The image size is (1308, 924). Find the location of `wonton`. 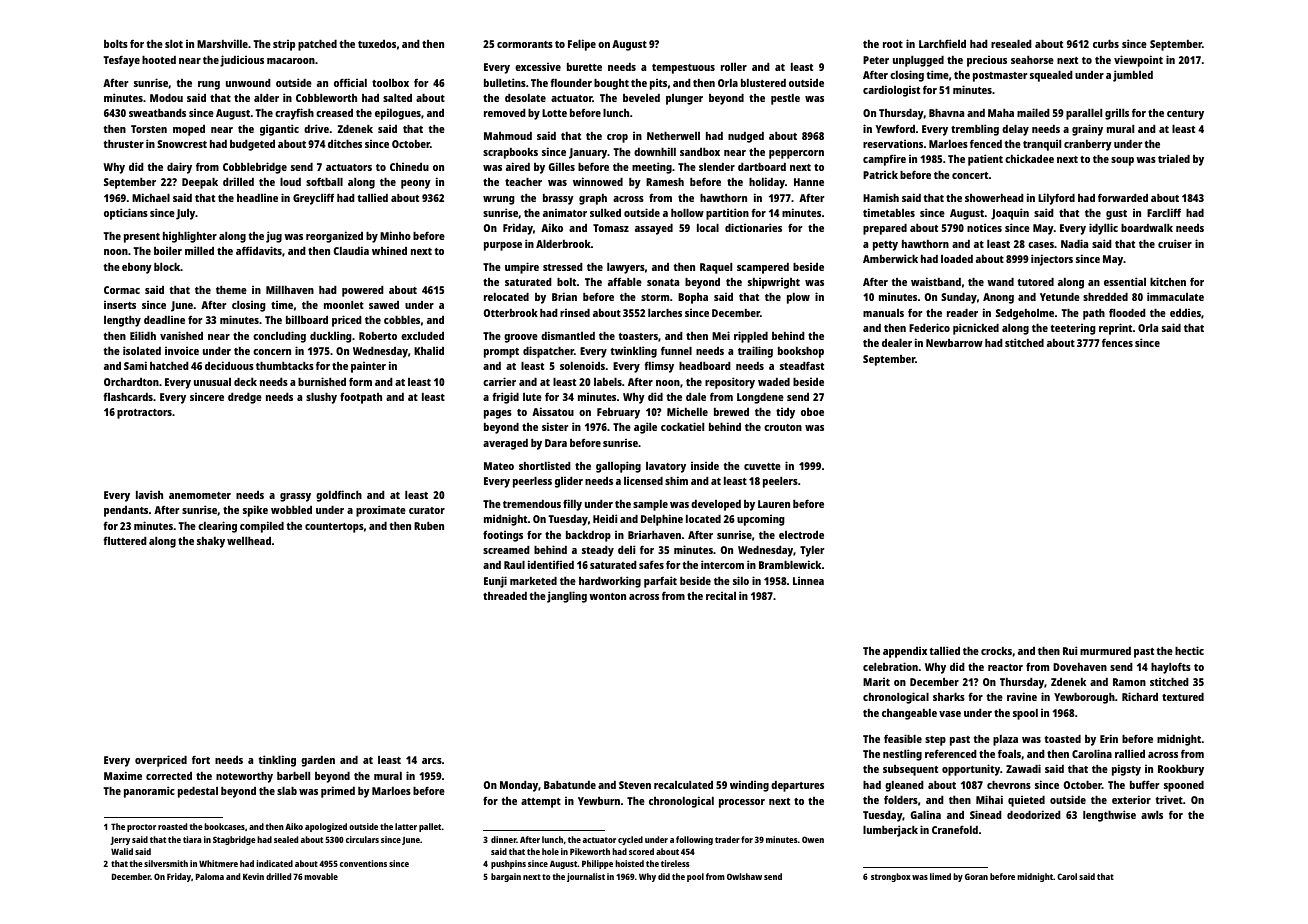

wonton is located at coordinates (607, 596).
